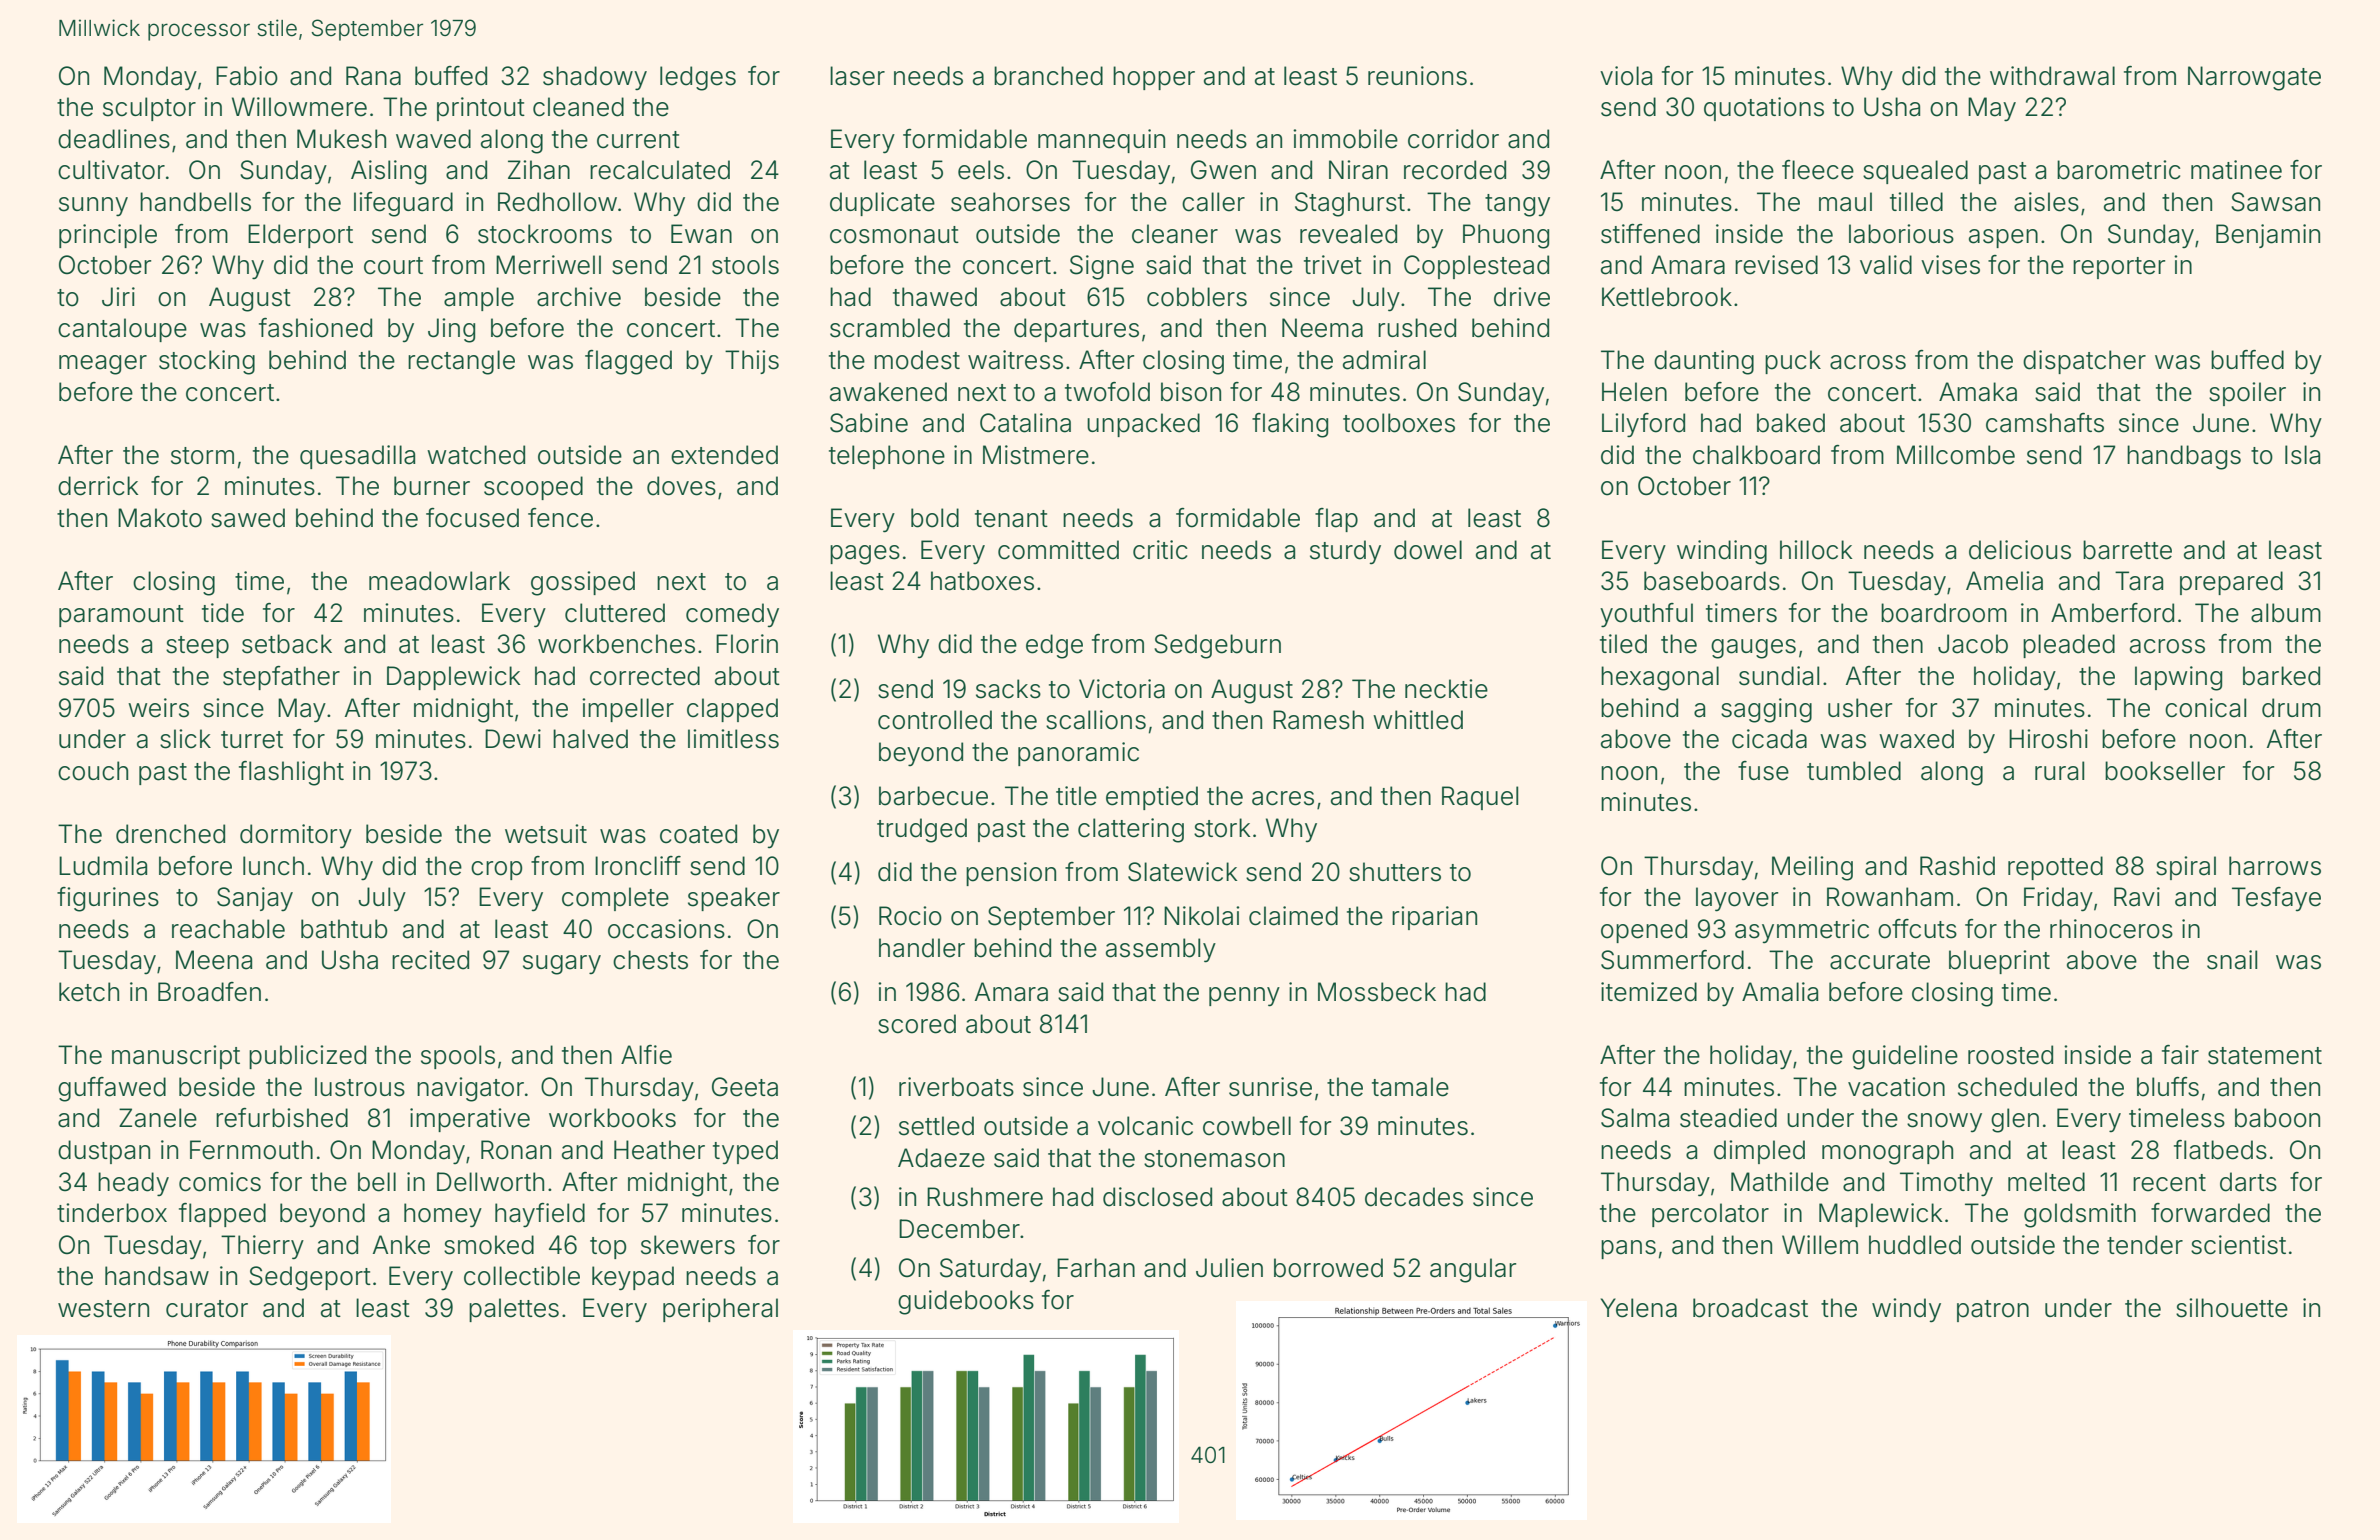  What do you see at coordinates (1626, 76) in the image?
I see `viola` at bounding box center [1626, 76].
